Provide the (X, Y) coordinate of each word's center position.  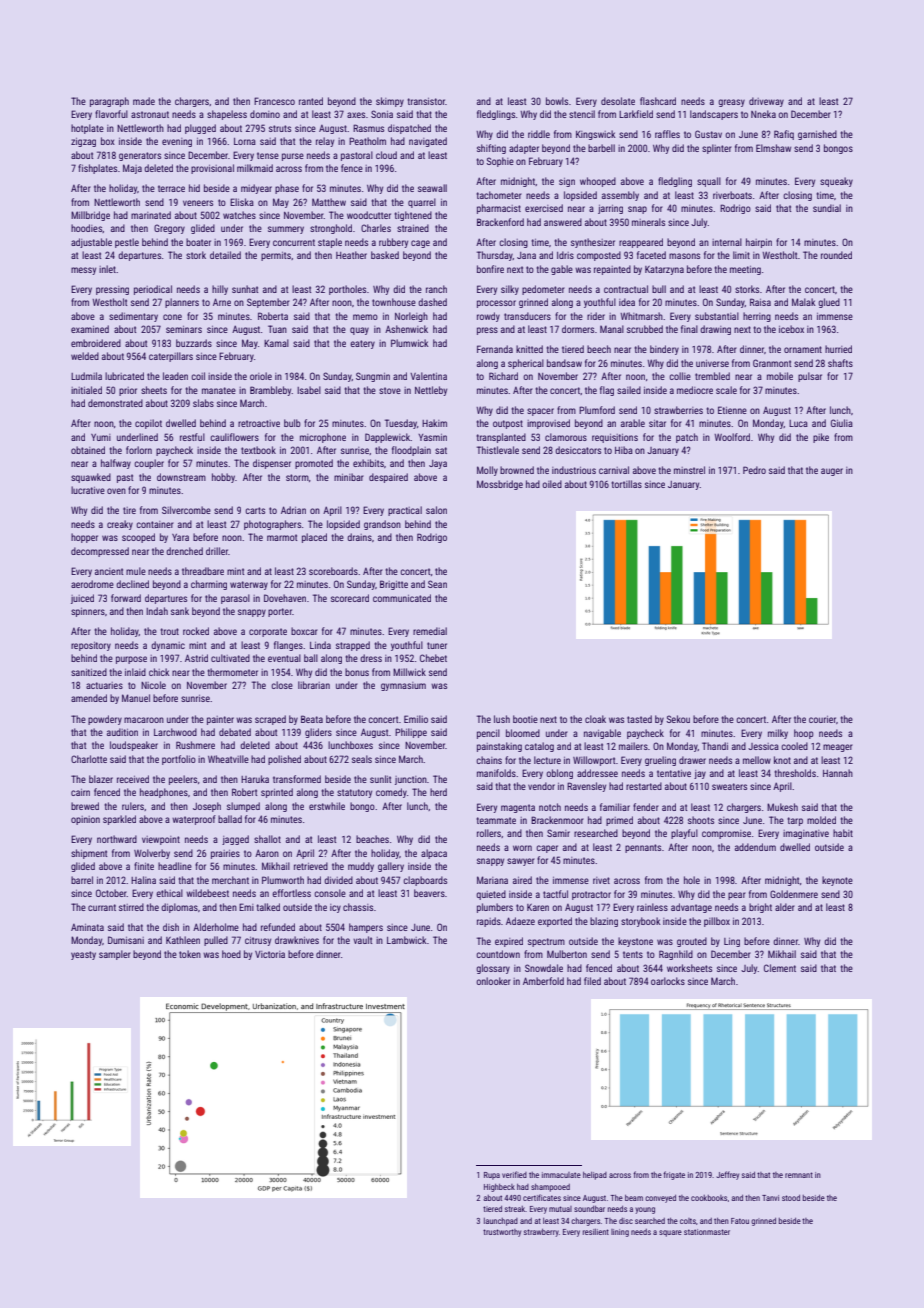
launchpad (501, 1222)
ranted (311, 101)
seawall (432, 188)
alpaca (434, 854)
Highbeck (499, 1188)
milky (778, 734)
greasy (731, 103)
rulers (133, 806)
